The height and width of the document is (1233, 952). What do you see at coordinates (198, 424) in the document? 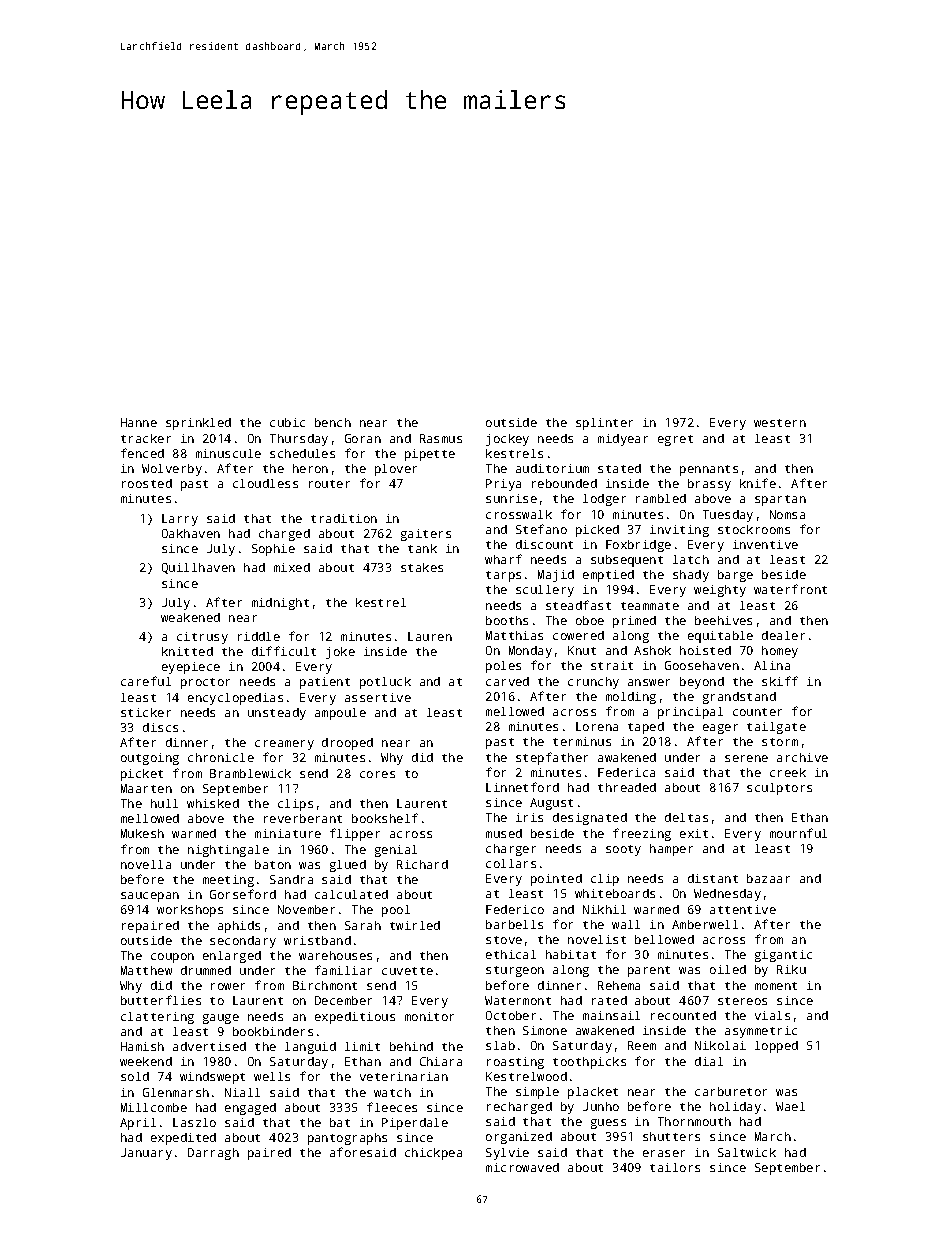
I see `sprinkled` at bounding box center [198, 424].
